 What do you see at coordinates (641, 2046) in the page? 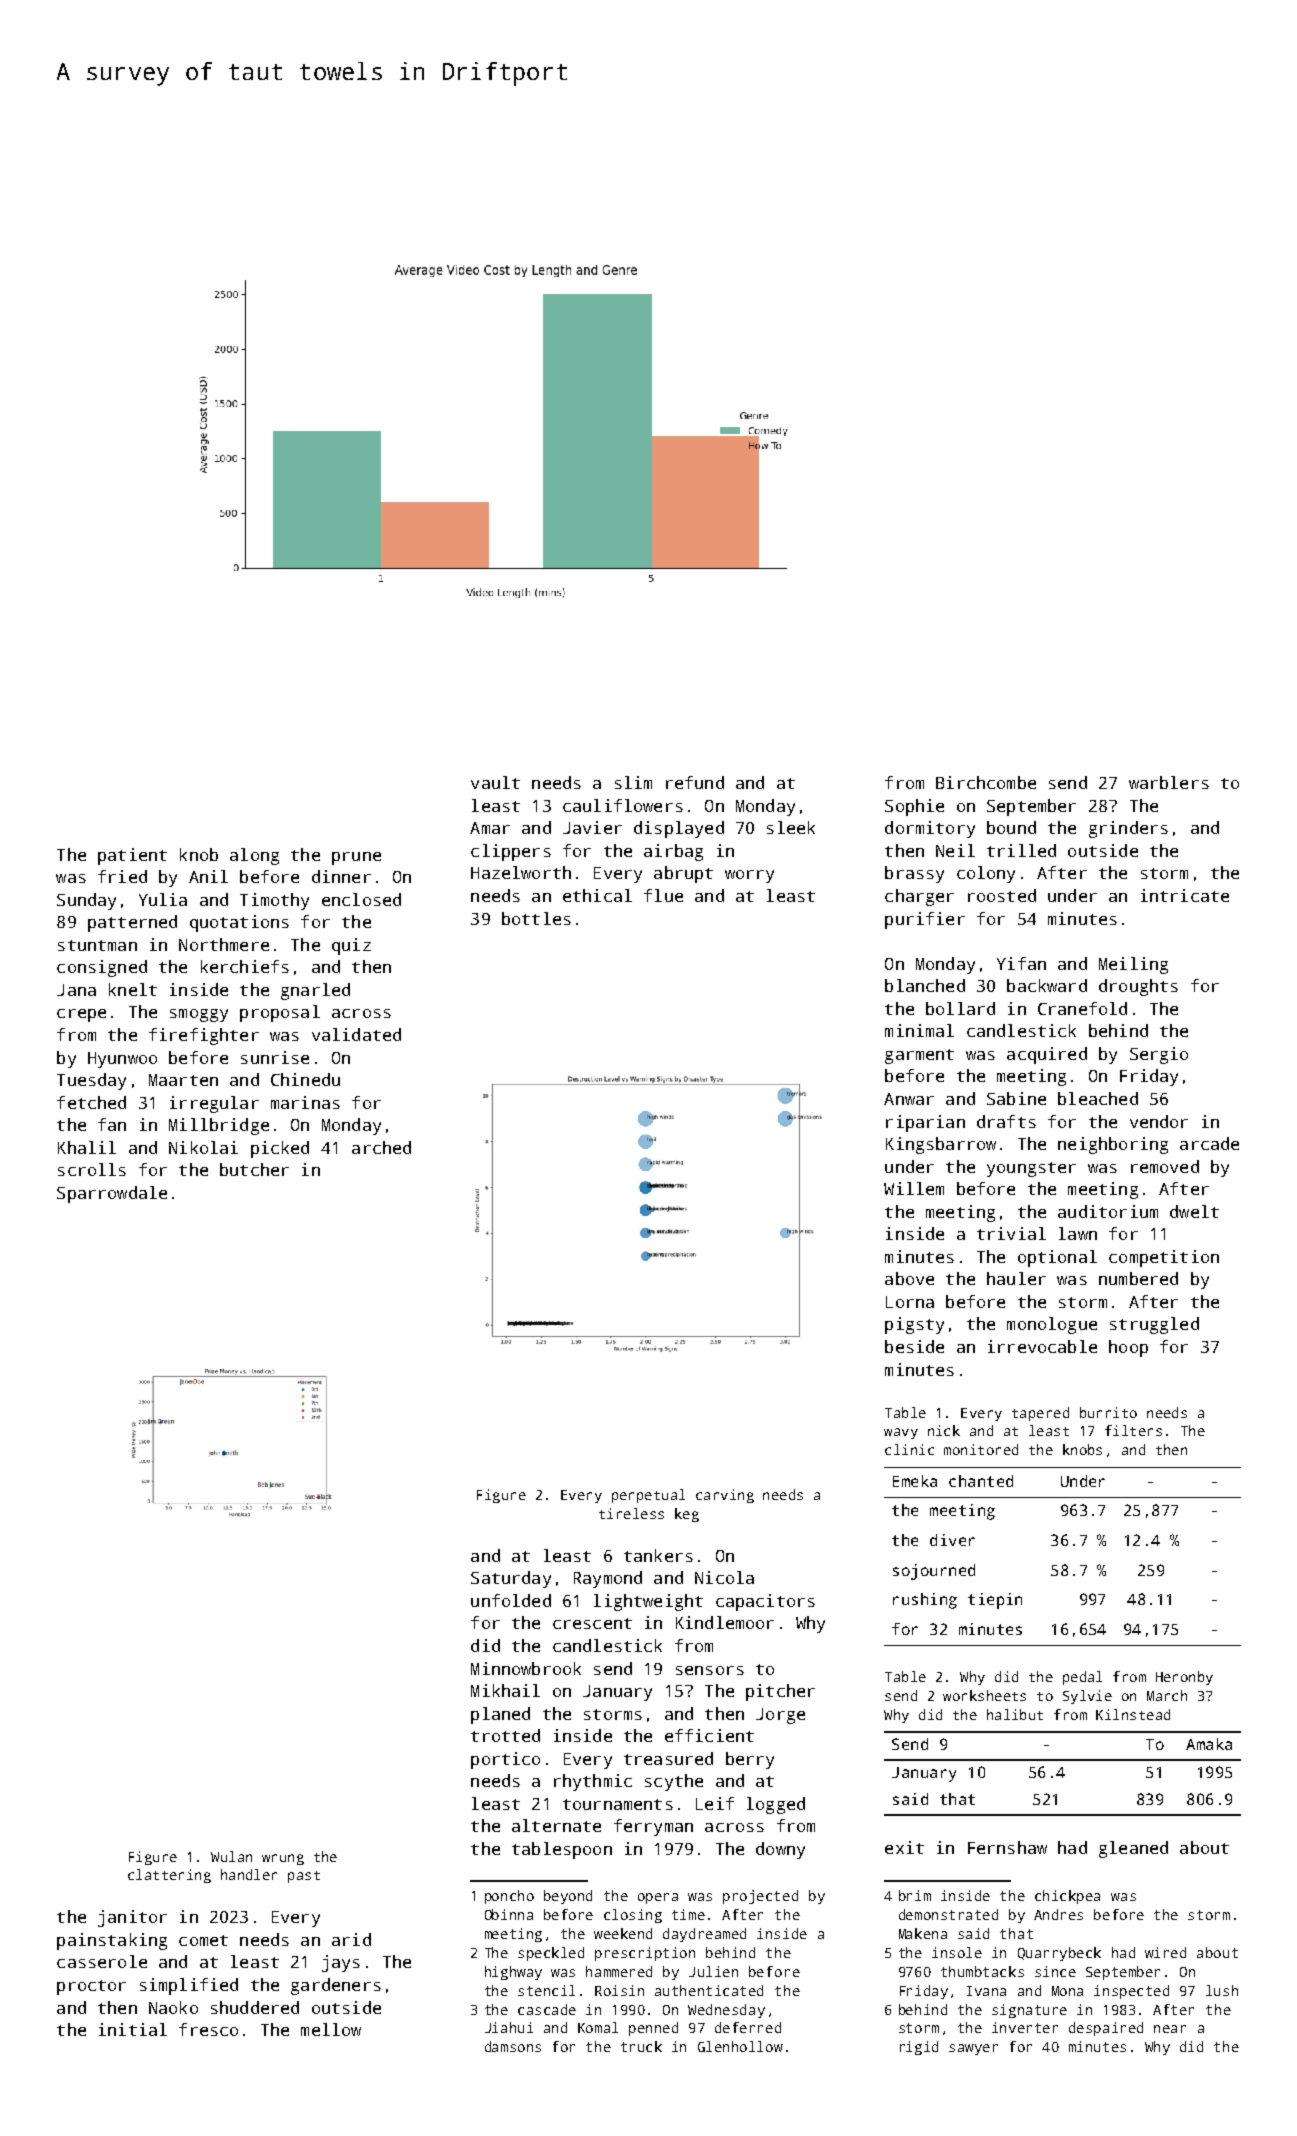
I see `truck` at bounding box center [641, 2046].
